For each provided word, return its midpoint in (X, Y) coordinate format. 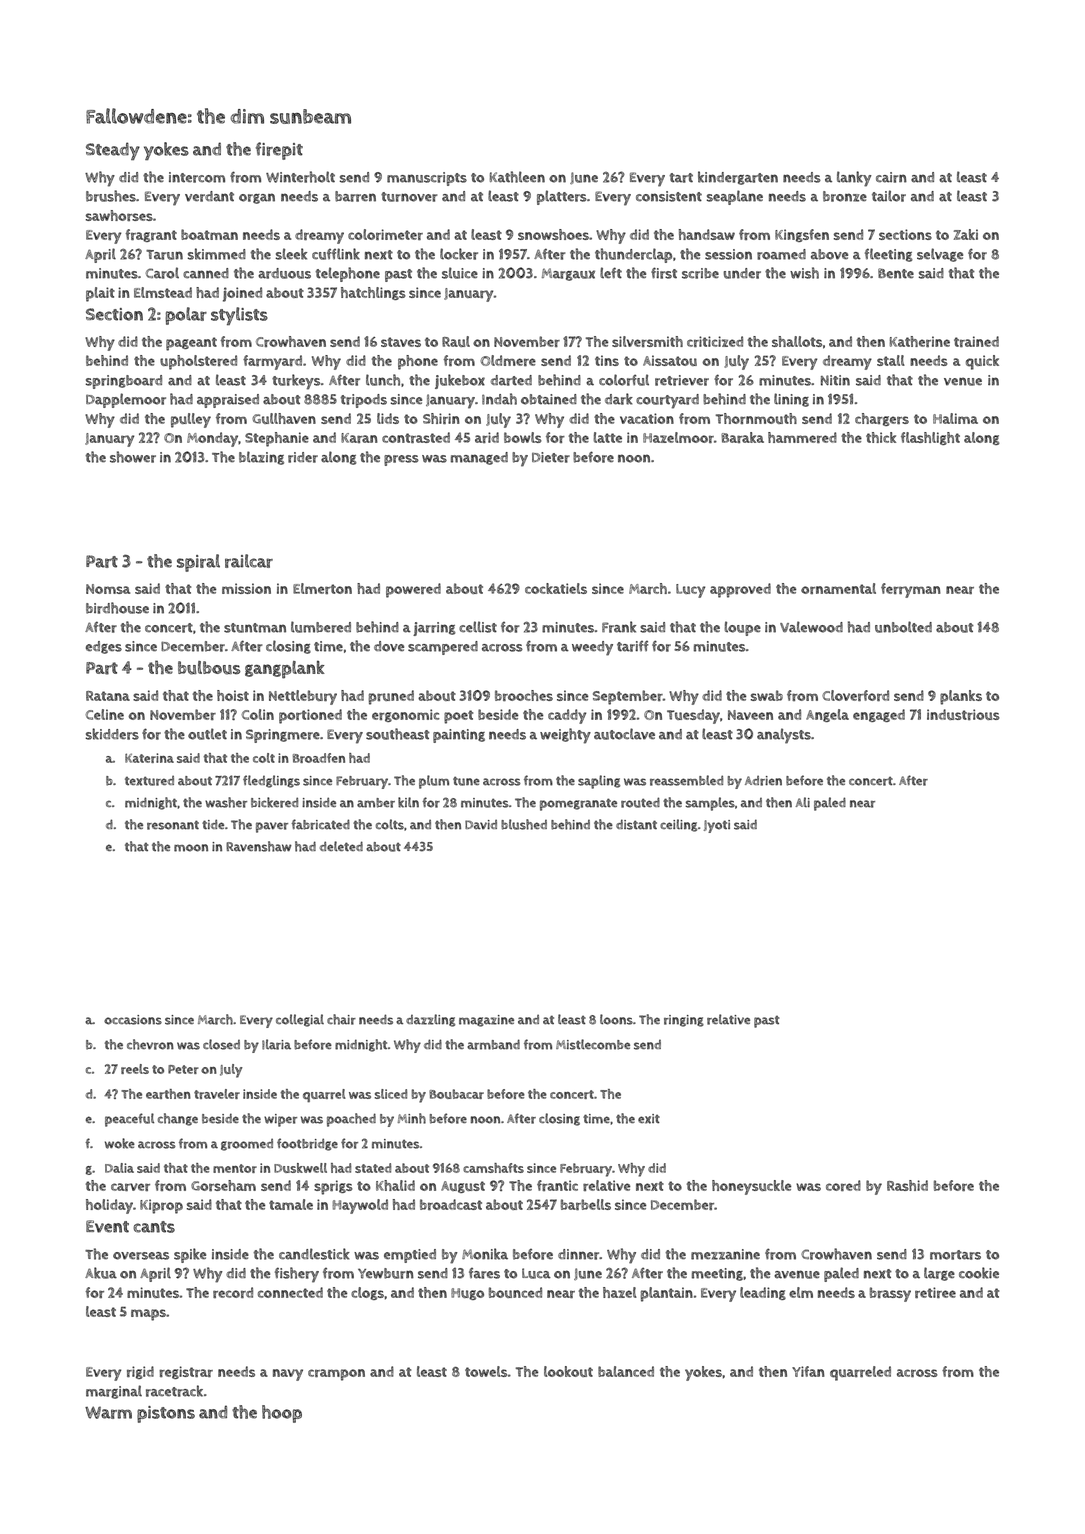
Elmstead (163, 292)
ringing (684, 1021)
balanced (626, 1371)
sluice (460, 273)
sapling (599, 782)
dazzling (430, 1020)
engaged (879, 715)
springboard (124, 382)
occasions (133, 1020)
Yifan (808, 1371)
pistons (166, 1414)
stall (891, 360)
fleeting (889, 255)
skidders (112, 734)
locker (459, 254)
